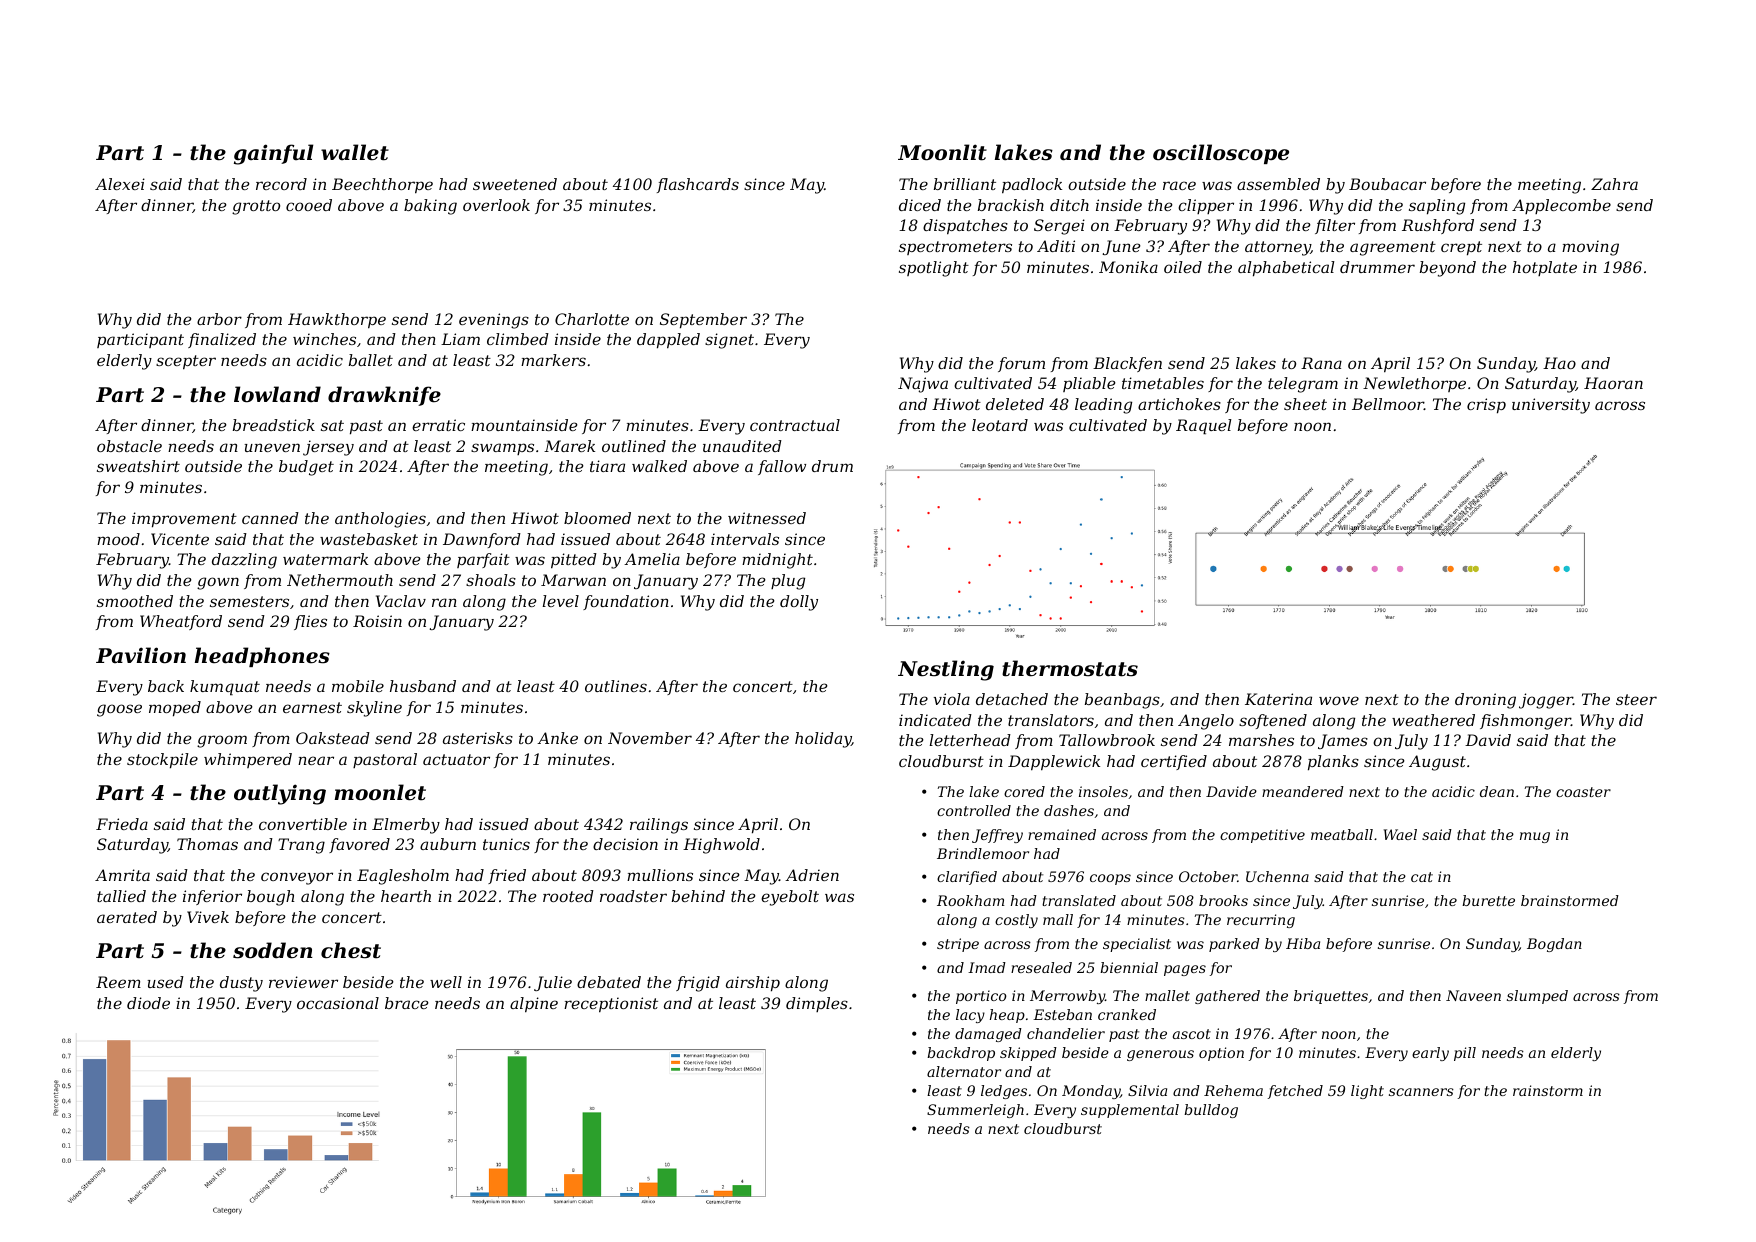 The width and height of the screenshot is (1756, 1242). I want to click on diced, so click(920, 205).
